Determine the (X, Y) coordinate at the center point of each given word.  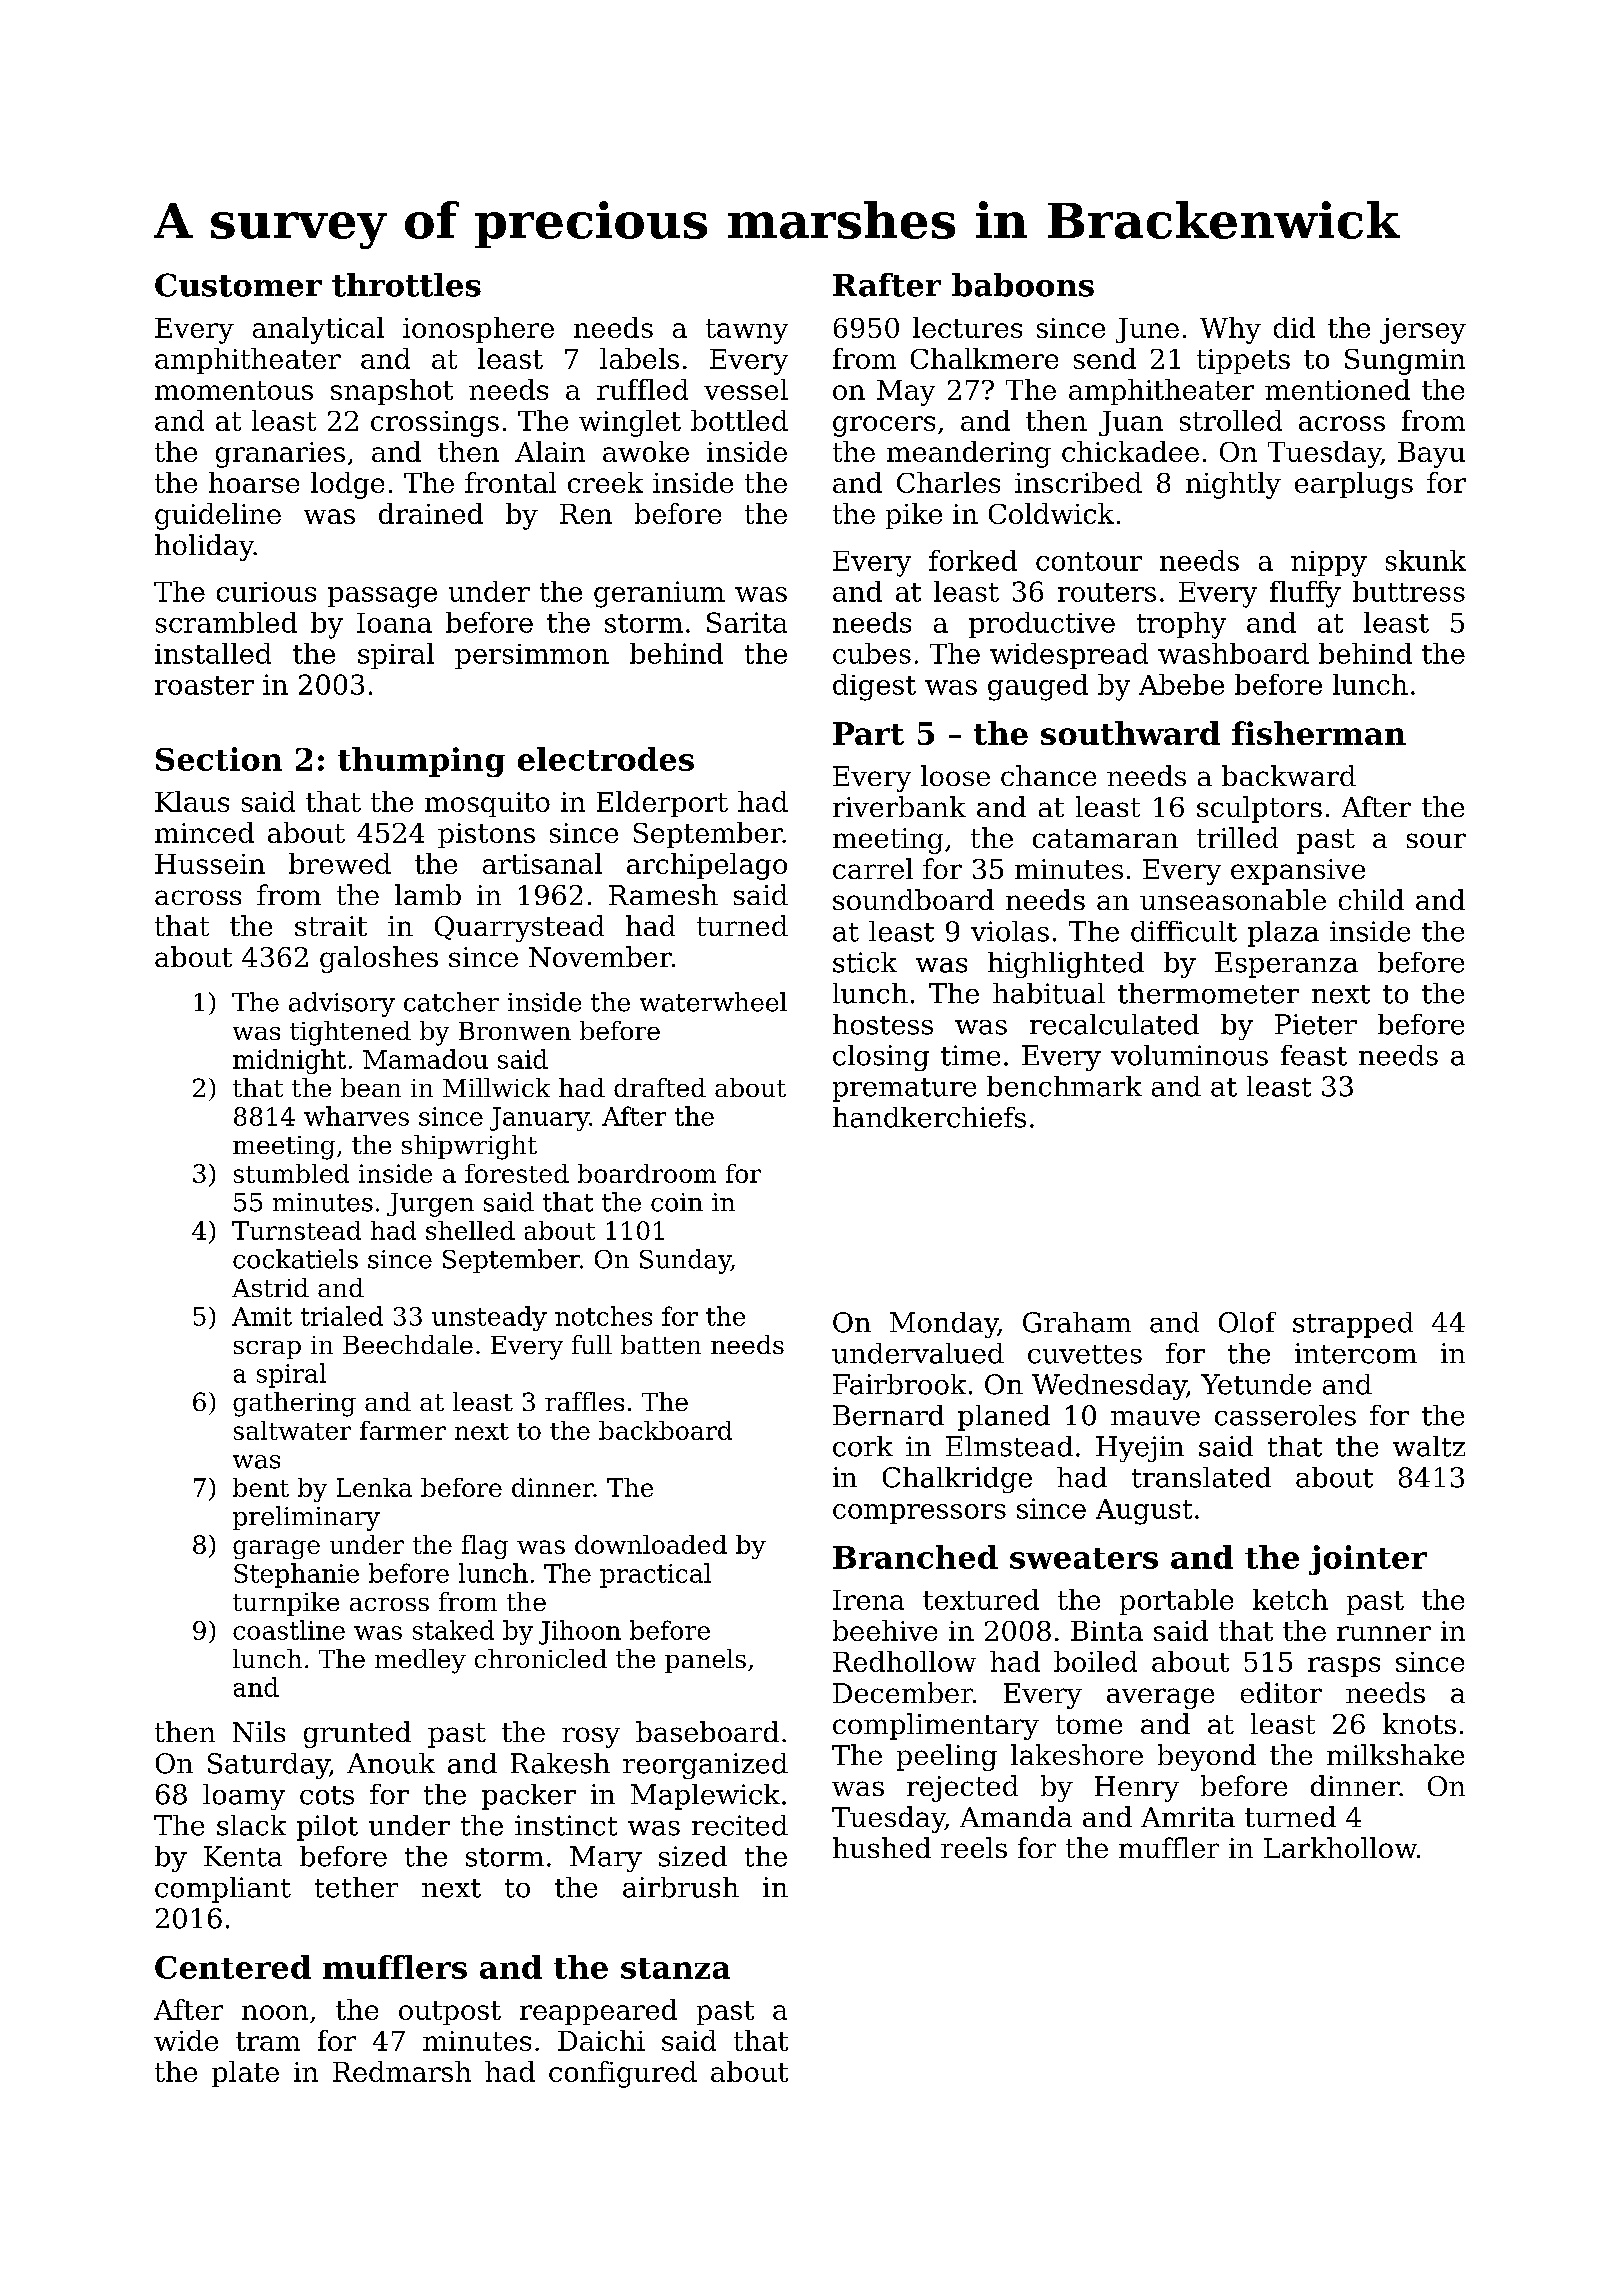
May (906, 393)
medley (420, 1661)
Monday (944, 1325)
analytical (318, 330)
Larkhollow (1340, 1847)
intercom (1356, 1353)
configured (623, 2074)
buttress (1409, 591)
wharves (356, 1116)
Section (219, 759)
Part (868, 733)
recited (740, 1825)
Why (1230, 330)
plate (245, 2074)
